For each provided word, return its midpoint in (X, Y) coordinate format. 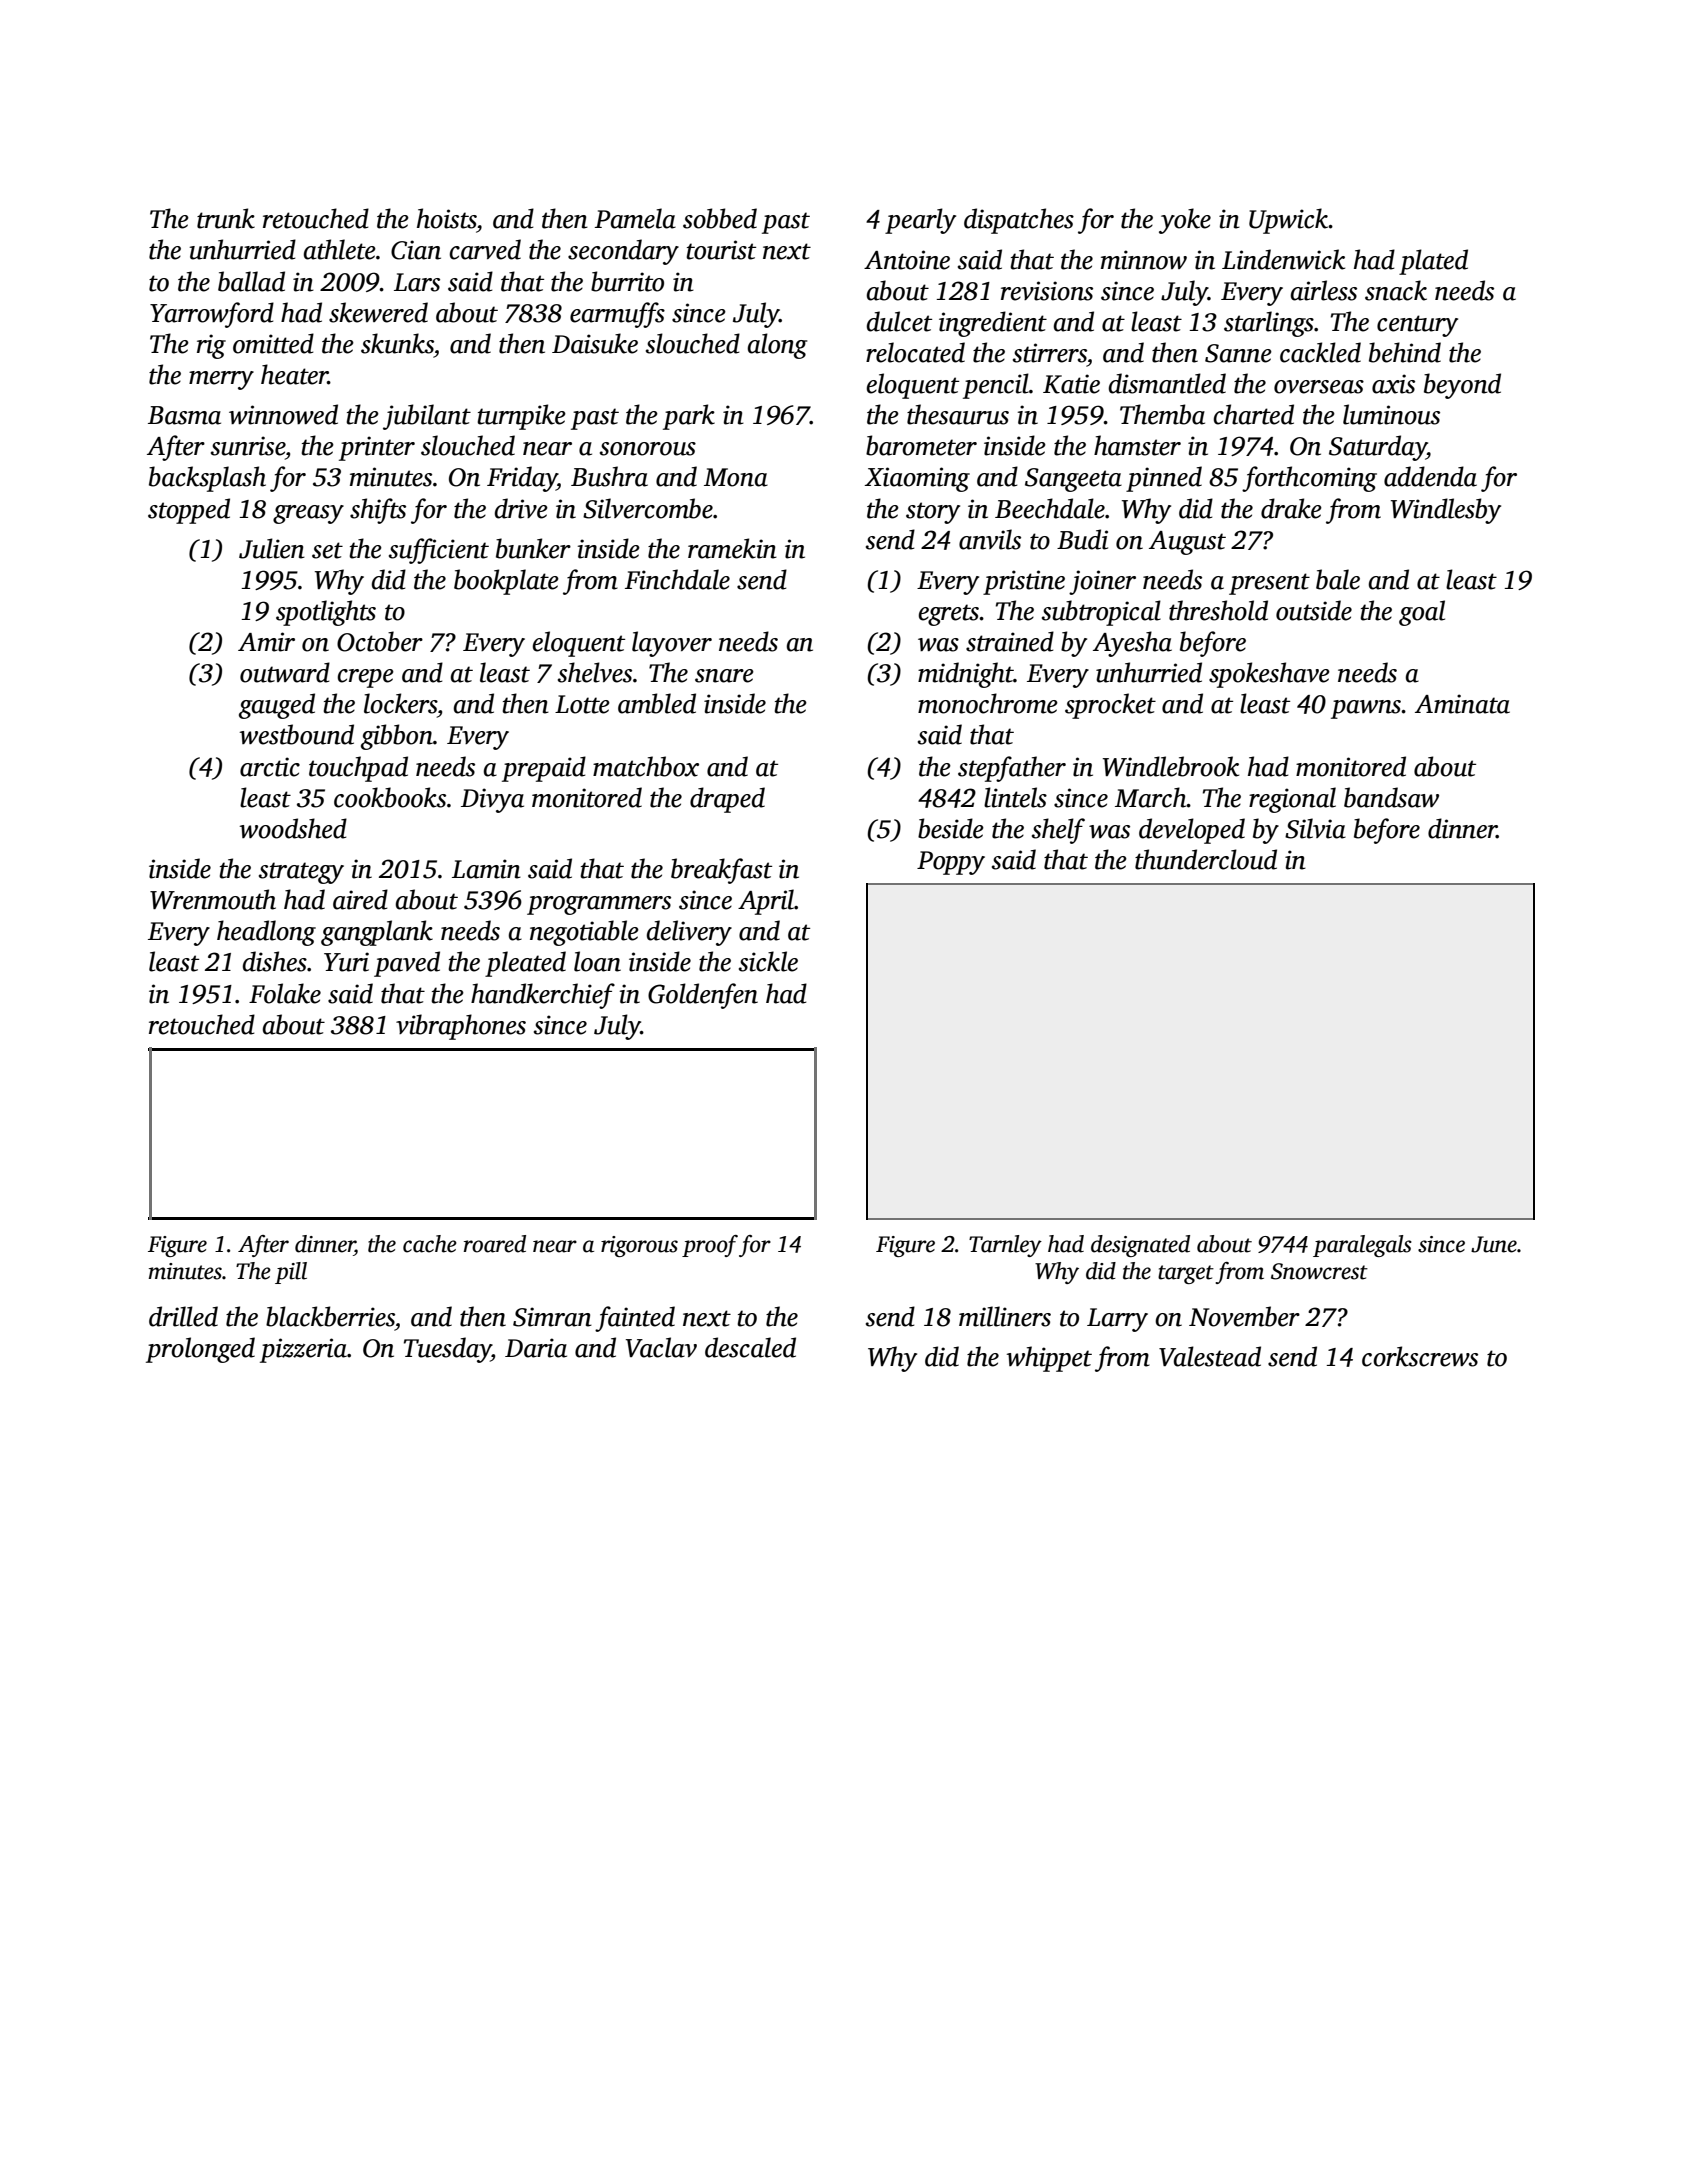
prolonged (200, 1350)
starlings (1269, 324)
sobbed (720, 218)
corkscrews (1420, 1356)
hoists (446, 218)
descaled (750, 1347)
